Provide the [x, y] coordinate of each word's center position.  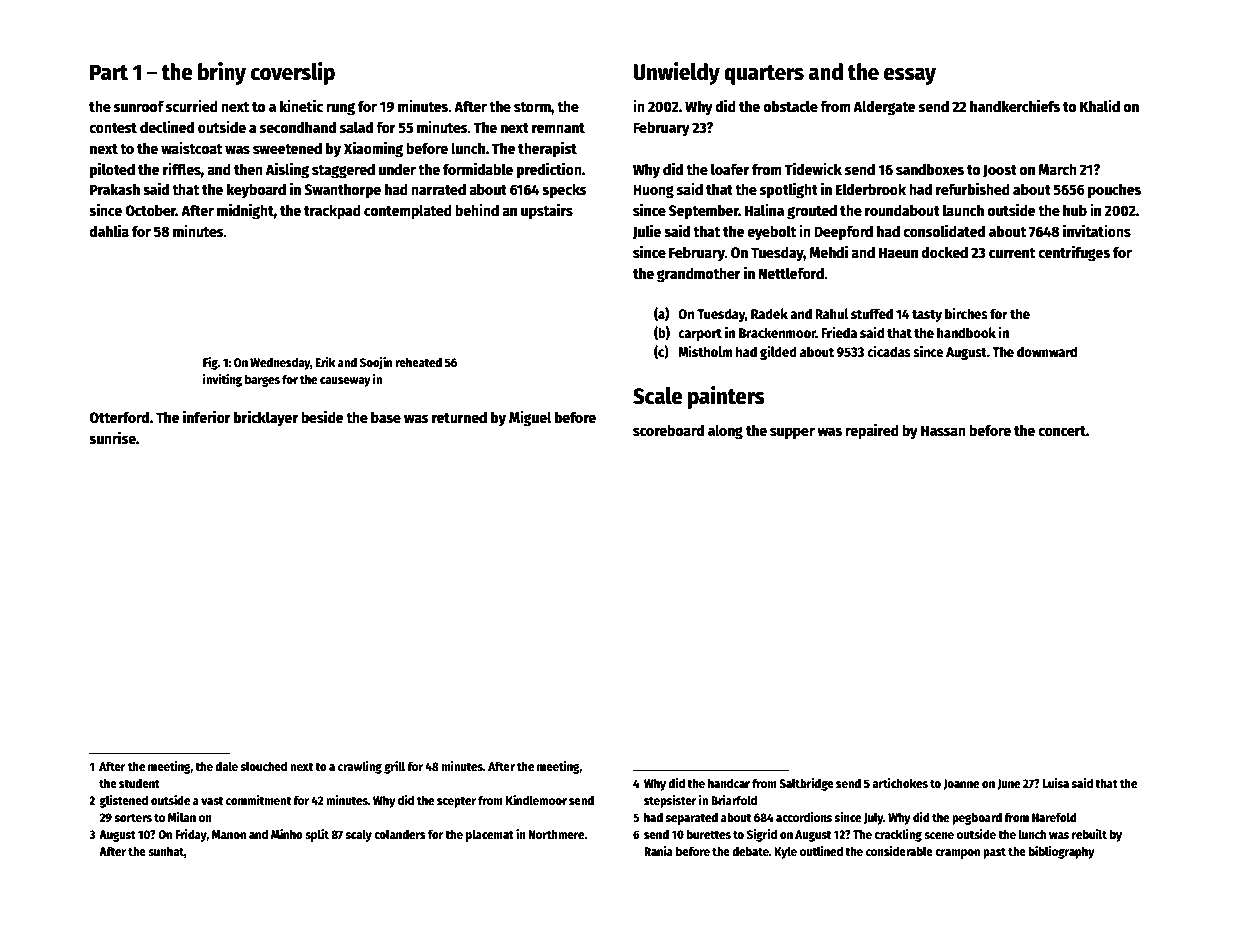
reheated [418, 362]
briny [222, 73]
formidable [478, 168]
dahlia [109, 230]
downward [1047, 351]
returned [459, 417]
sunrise [112, 437]
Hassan [943, 430]
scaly [359, 835]
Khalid [1100, 106]
